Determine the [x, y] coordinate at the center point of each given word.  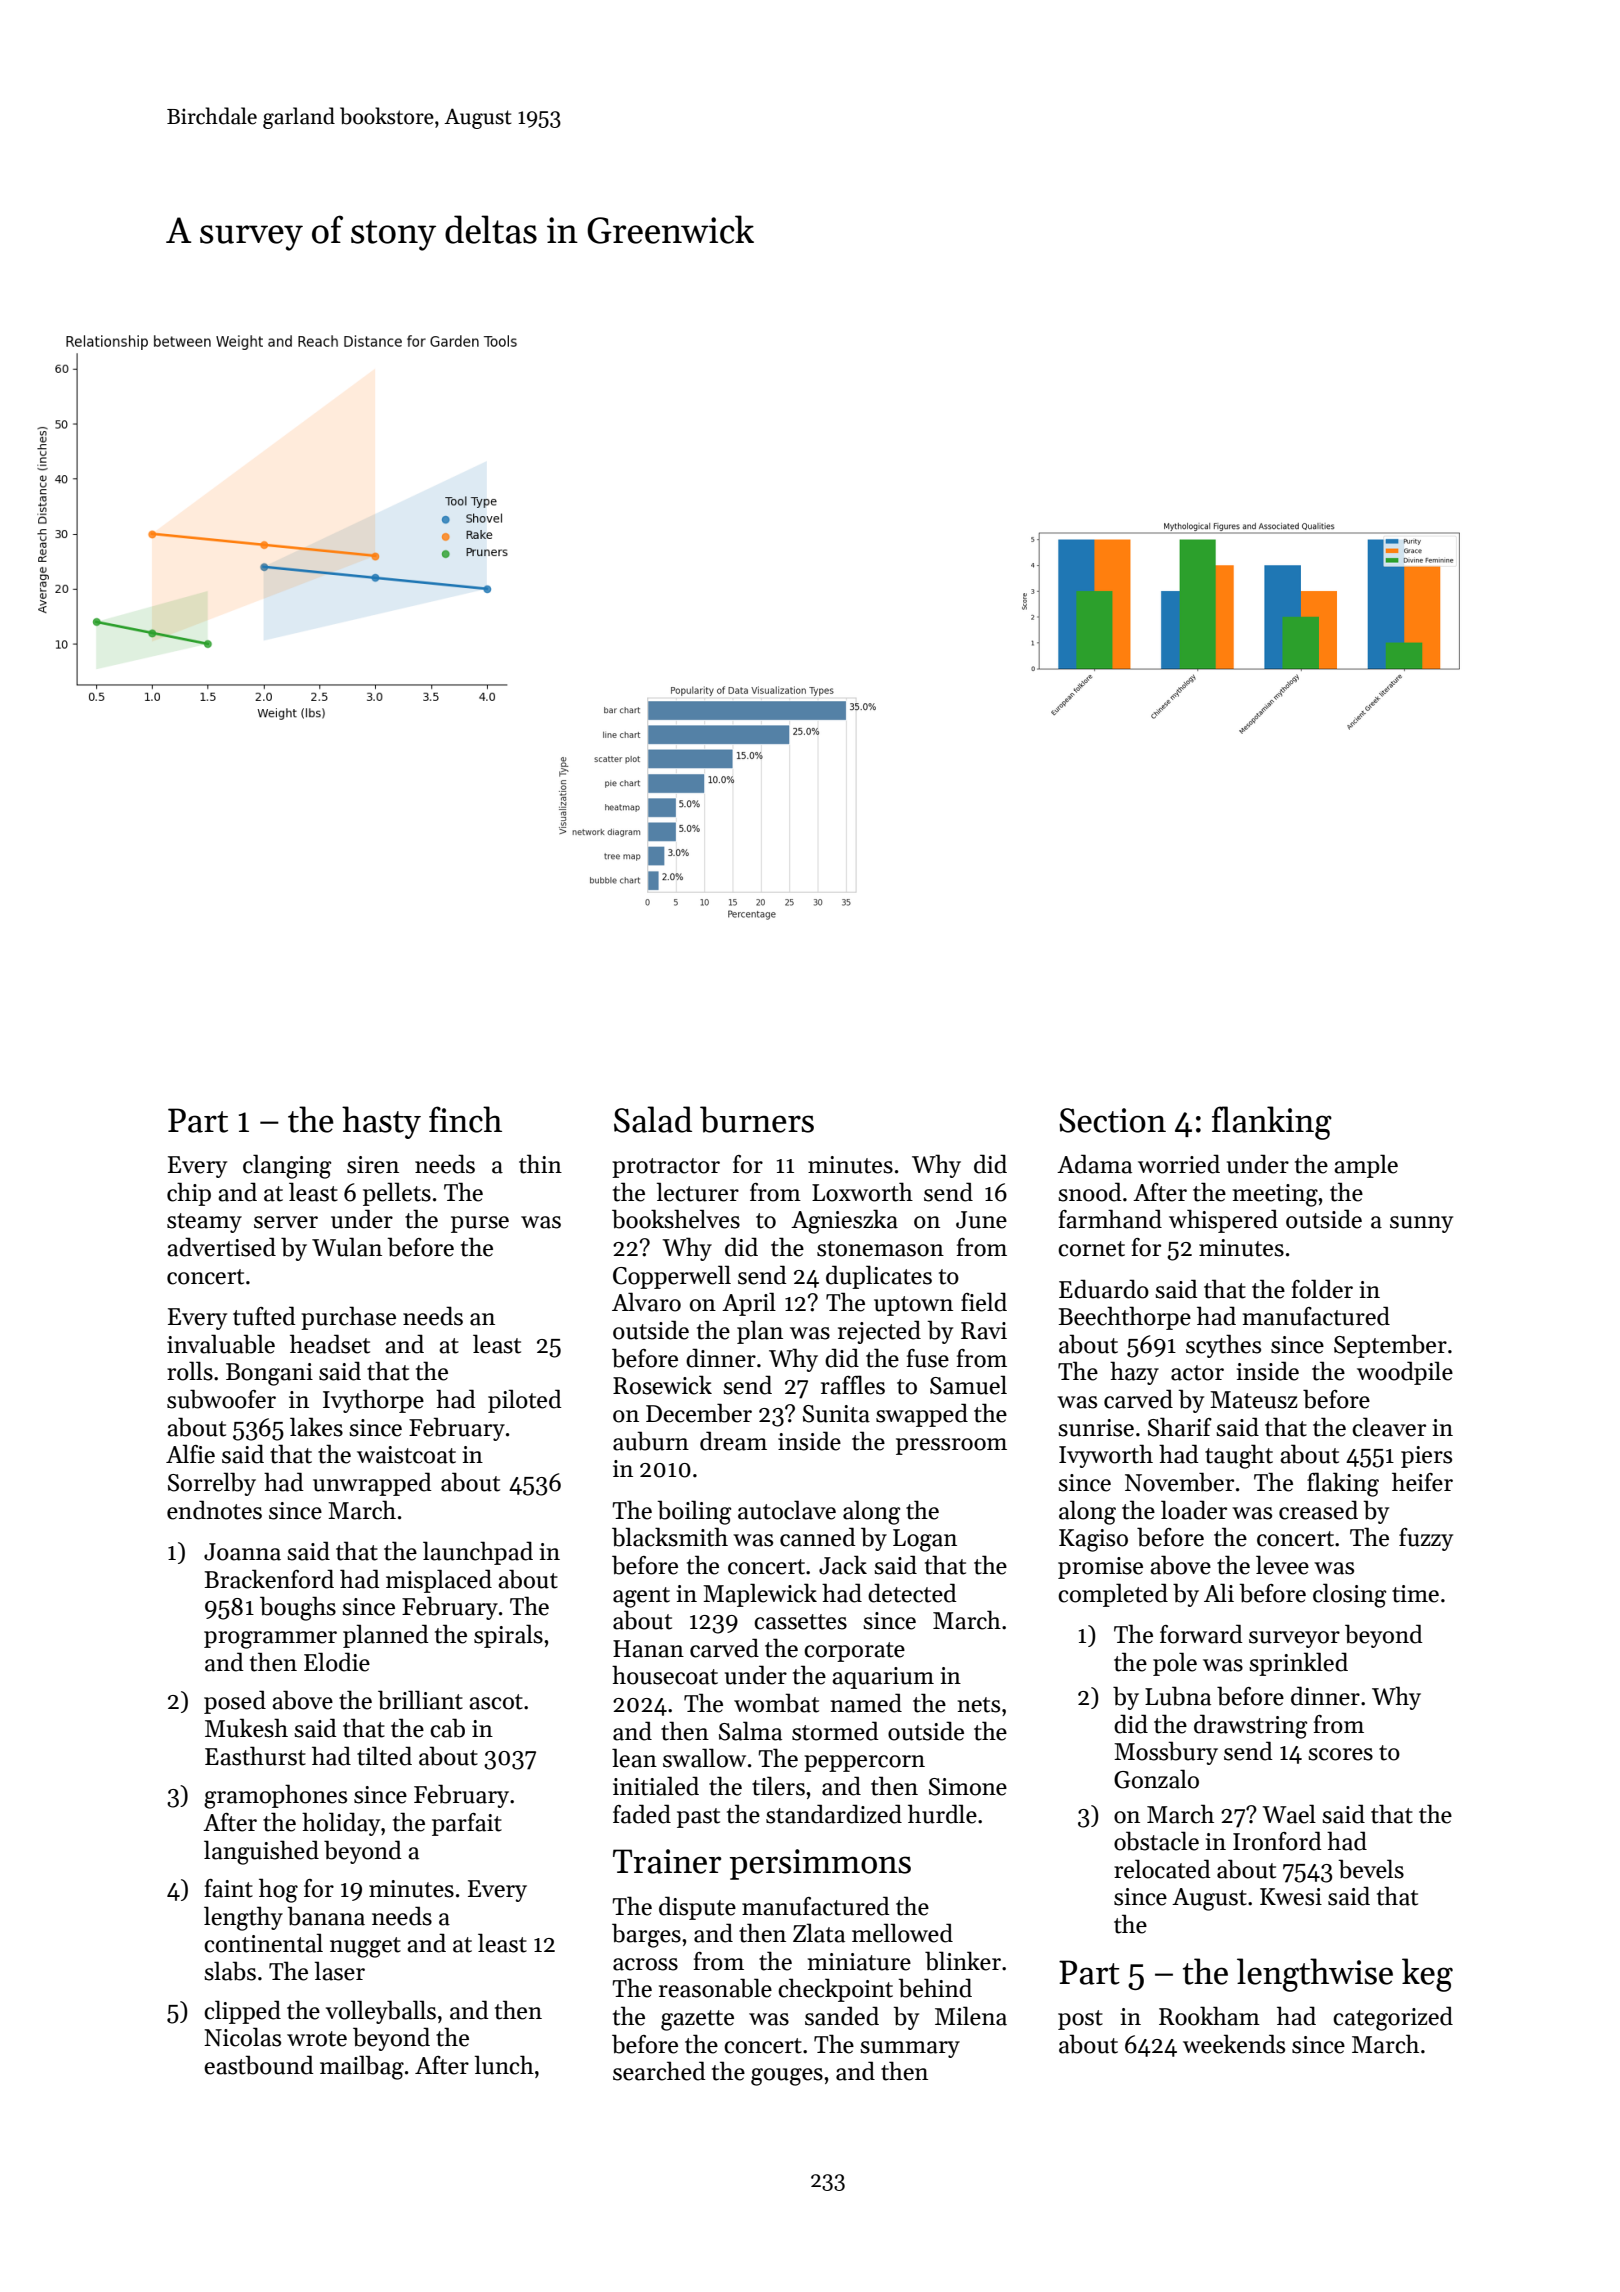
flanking [1272, 1123]
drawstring [1250, 1726]
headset [330, 1344]
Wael [1289, 1814]
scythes [1223, 1346]
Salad [653, 1119]
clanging [287, 1166]
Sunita [836, 1414]
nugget [365, 1947]
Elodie [337, 1662]
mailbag [362, 2067]
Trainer [667, 1861]
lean [634, 1758]
